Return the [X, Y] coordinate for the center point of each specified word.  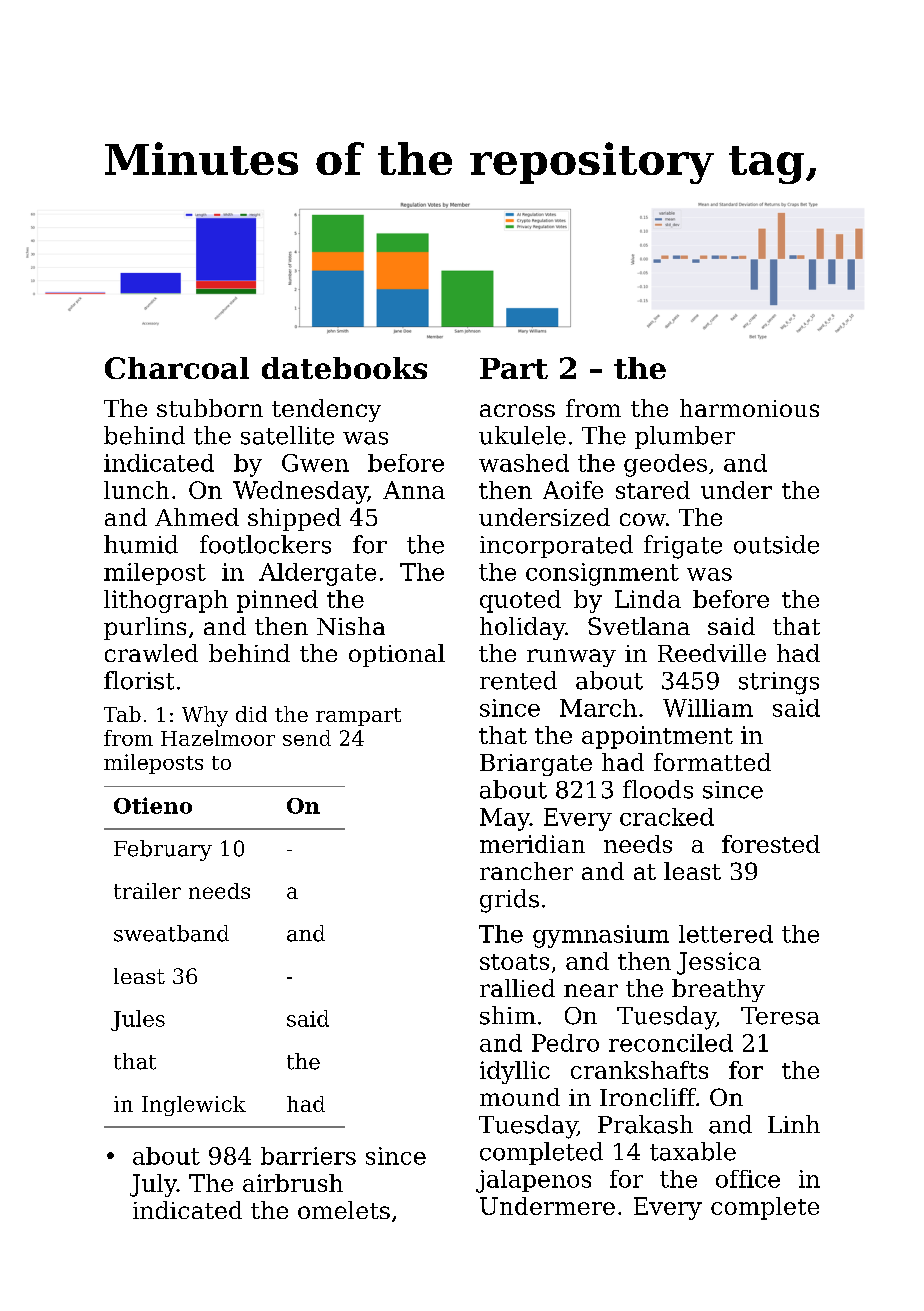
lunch [136, 490]
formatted [712, 762]
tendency [326, 410]
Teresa [780, 1016]
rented [518, 680]
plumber [685, 437]
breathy [718, 990]
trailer [147, 891]
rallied [517, 988]
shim [508, 1015]
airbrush [293, 1183]
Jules [138, 1020]
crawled [151, 653]
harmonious [749, 408]
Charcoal [177, 368]
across [517, 410]
